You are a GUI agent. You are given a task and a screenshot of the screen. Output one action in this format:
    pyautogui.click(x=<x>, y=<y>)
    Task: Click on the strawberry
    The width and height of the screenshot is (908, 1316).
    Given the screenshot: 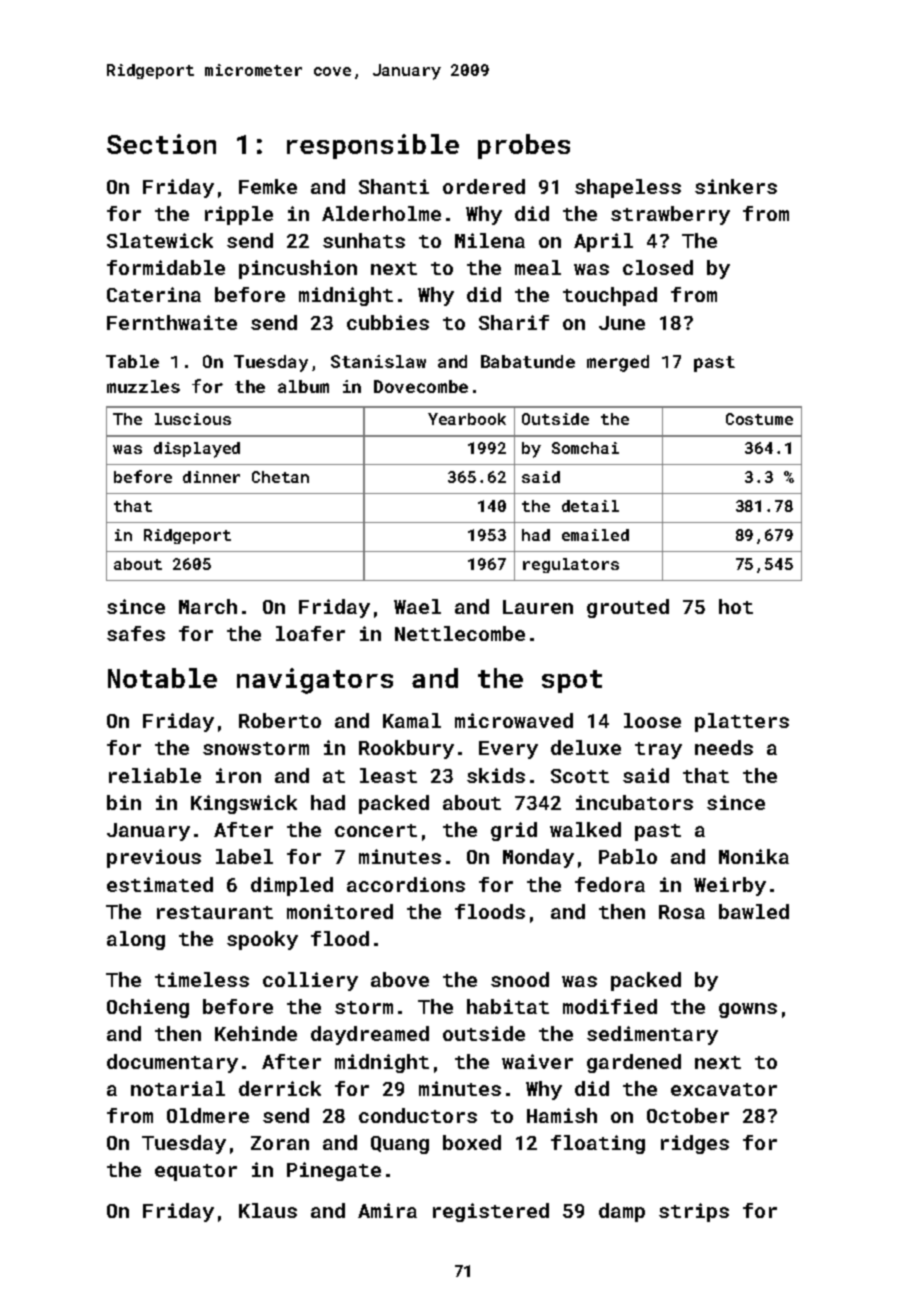 What is the action you would take?
    pyautogui.click(x=670, y=215)
